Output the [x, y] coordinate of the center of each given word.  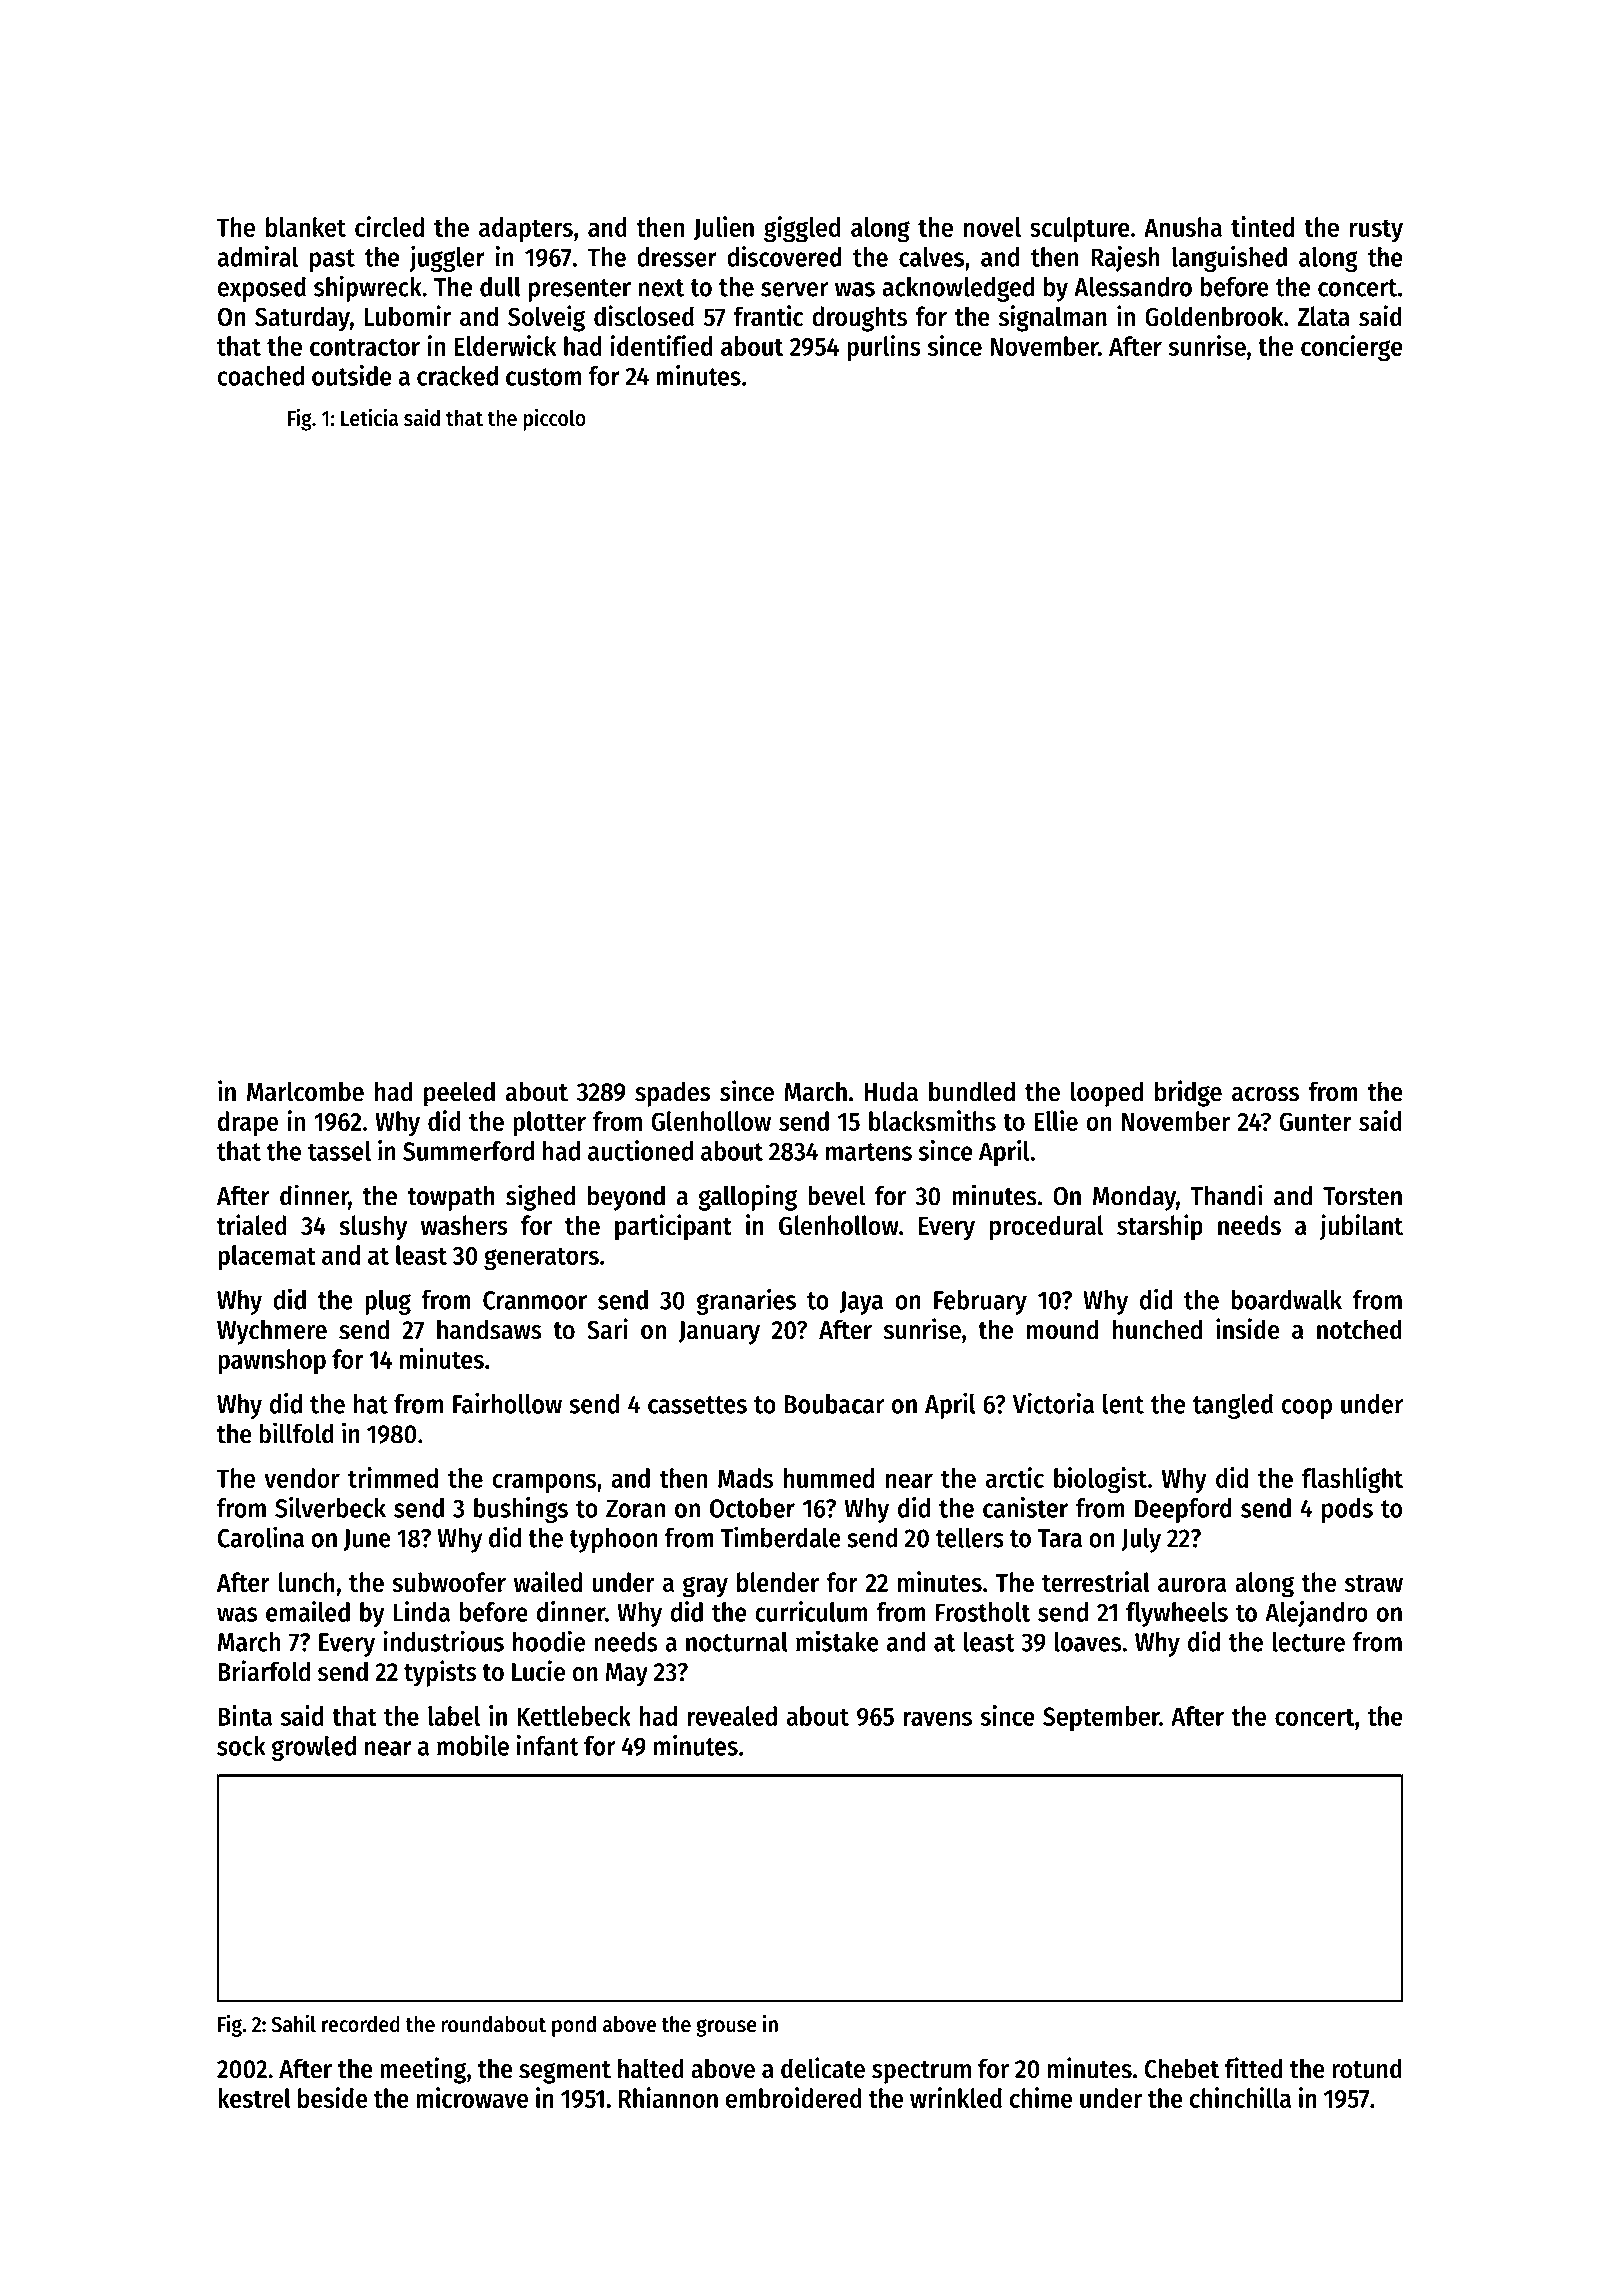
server [794, 289]
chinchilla [1240, 2097]
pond [574, 2026]
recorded [361, 2024]
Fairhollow [507, 1403]
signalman [1053, 318]
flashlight [1352, 1480]
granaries [746, 1301]
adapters [526, 229]
